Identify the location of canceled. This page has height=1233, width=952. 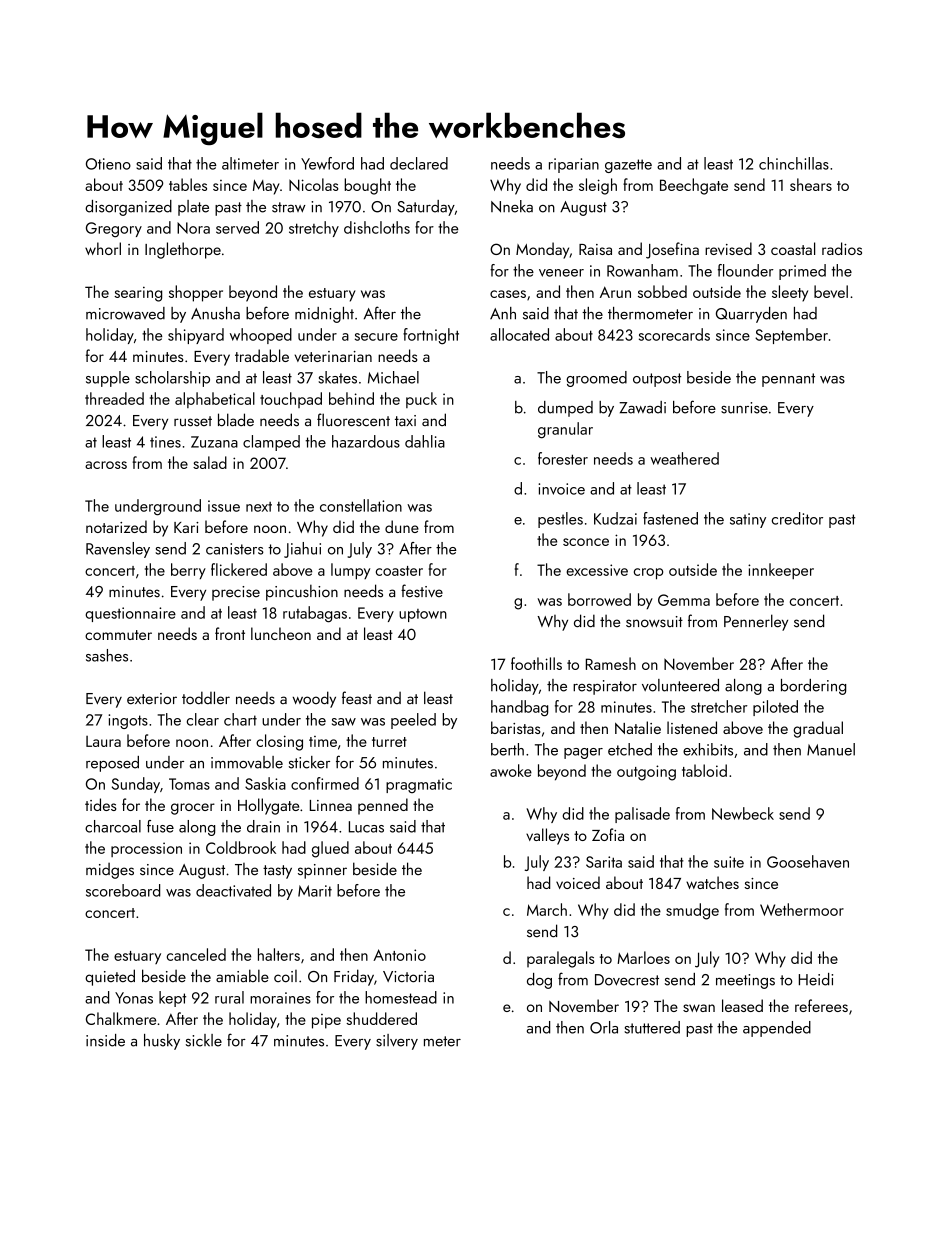
(196, 954).
